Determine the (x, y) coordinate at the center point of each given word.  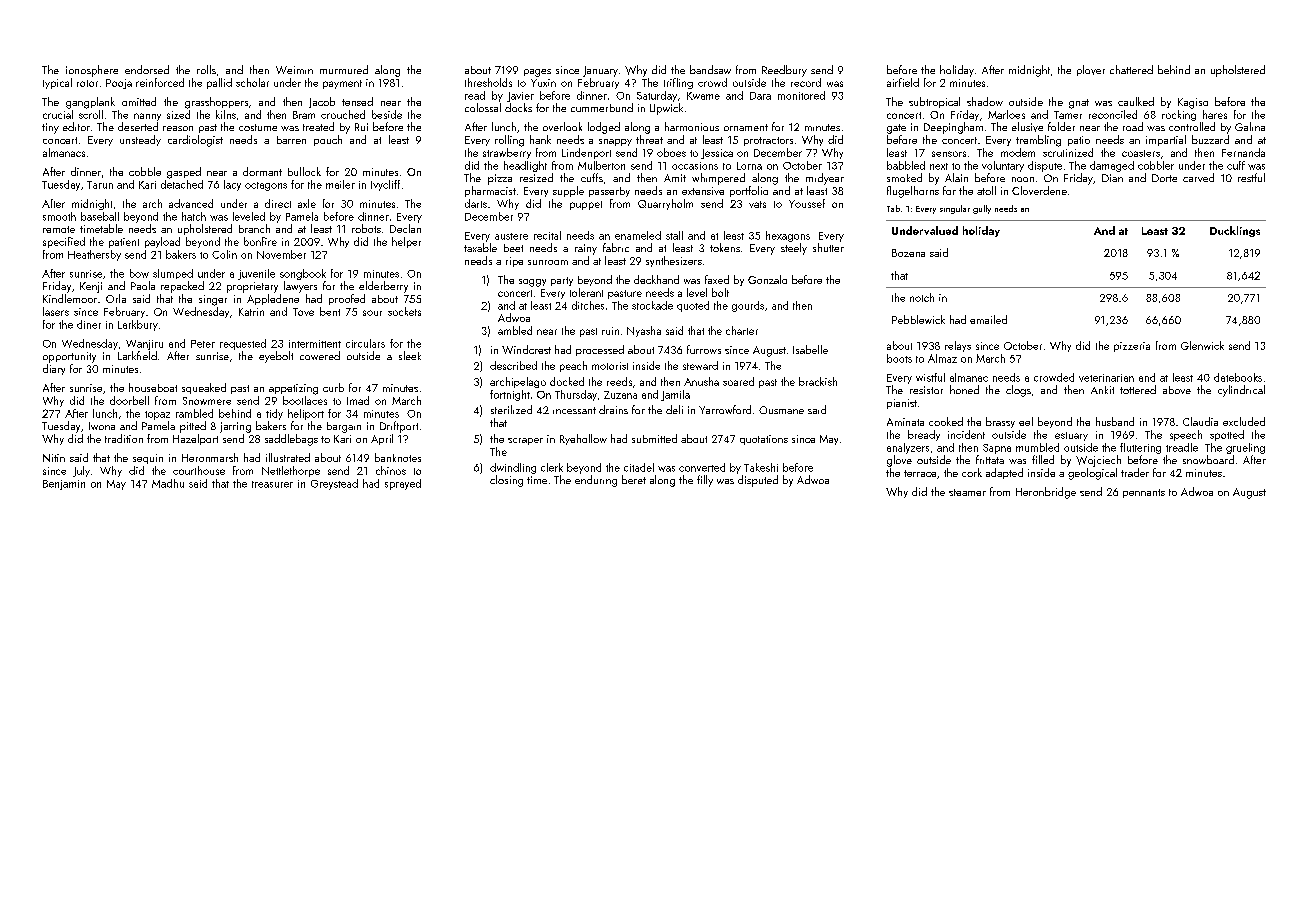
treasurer (272, 484)
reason (178, 128)
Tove (303, 312)
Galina (1250, 126)
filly (705, 481)
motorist (610, 366)
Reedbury (784, 71)
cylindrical (1241, 391)
